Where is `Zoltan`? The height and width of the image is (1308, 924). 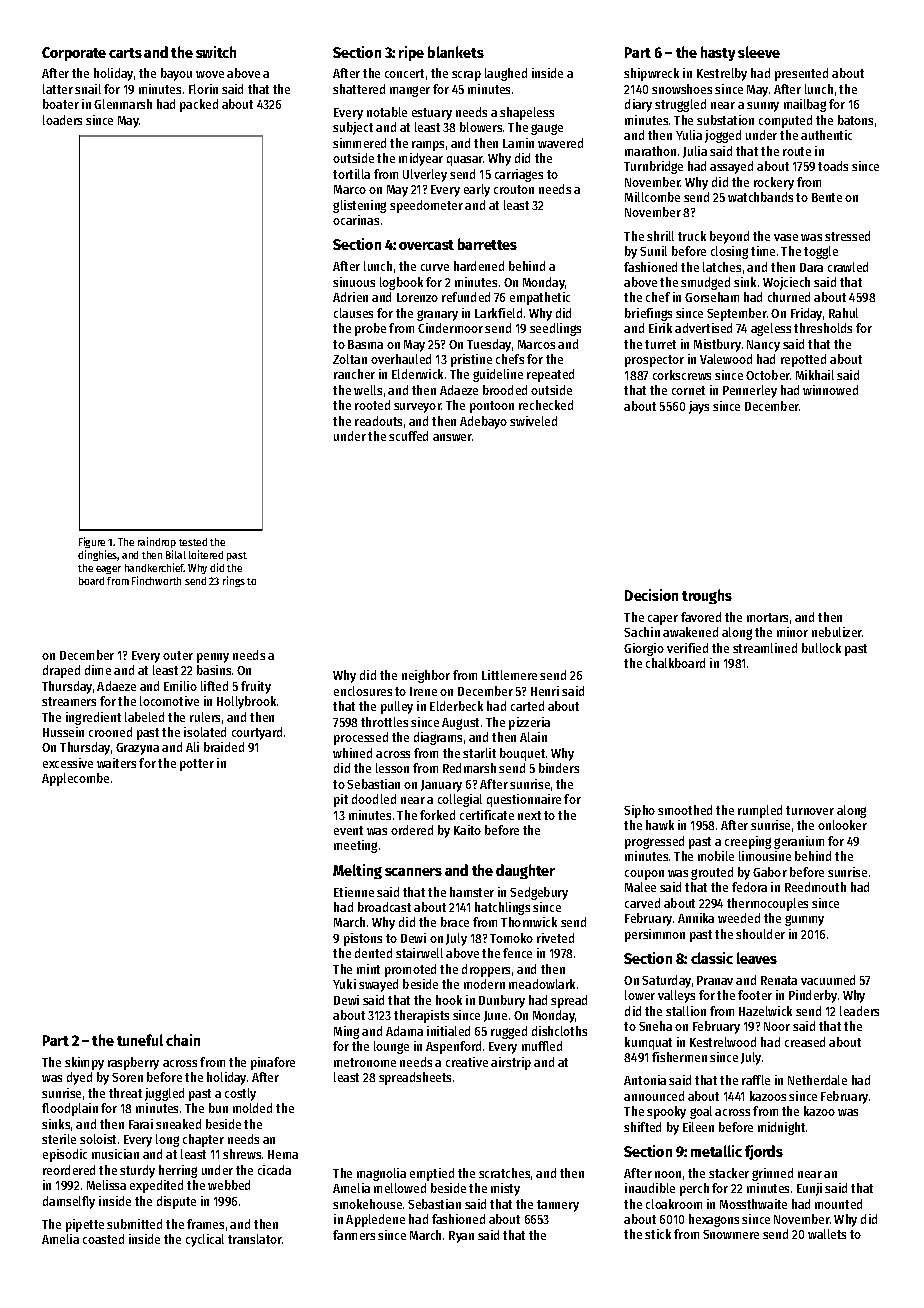 Zoltan is located at coordinates (350, 359).
